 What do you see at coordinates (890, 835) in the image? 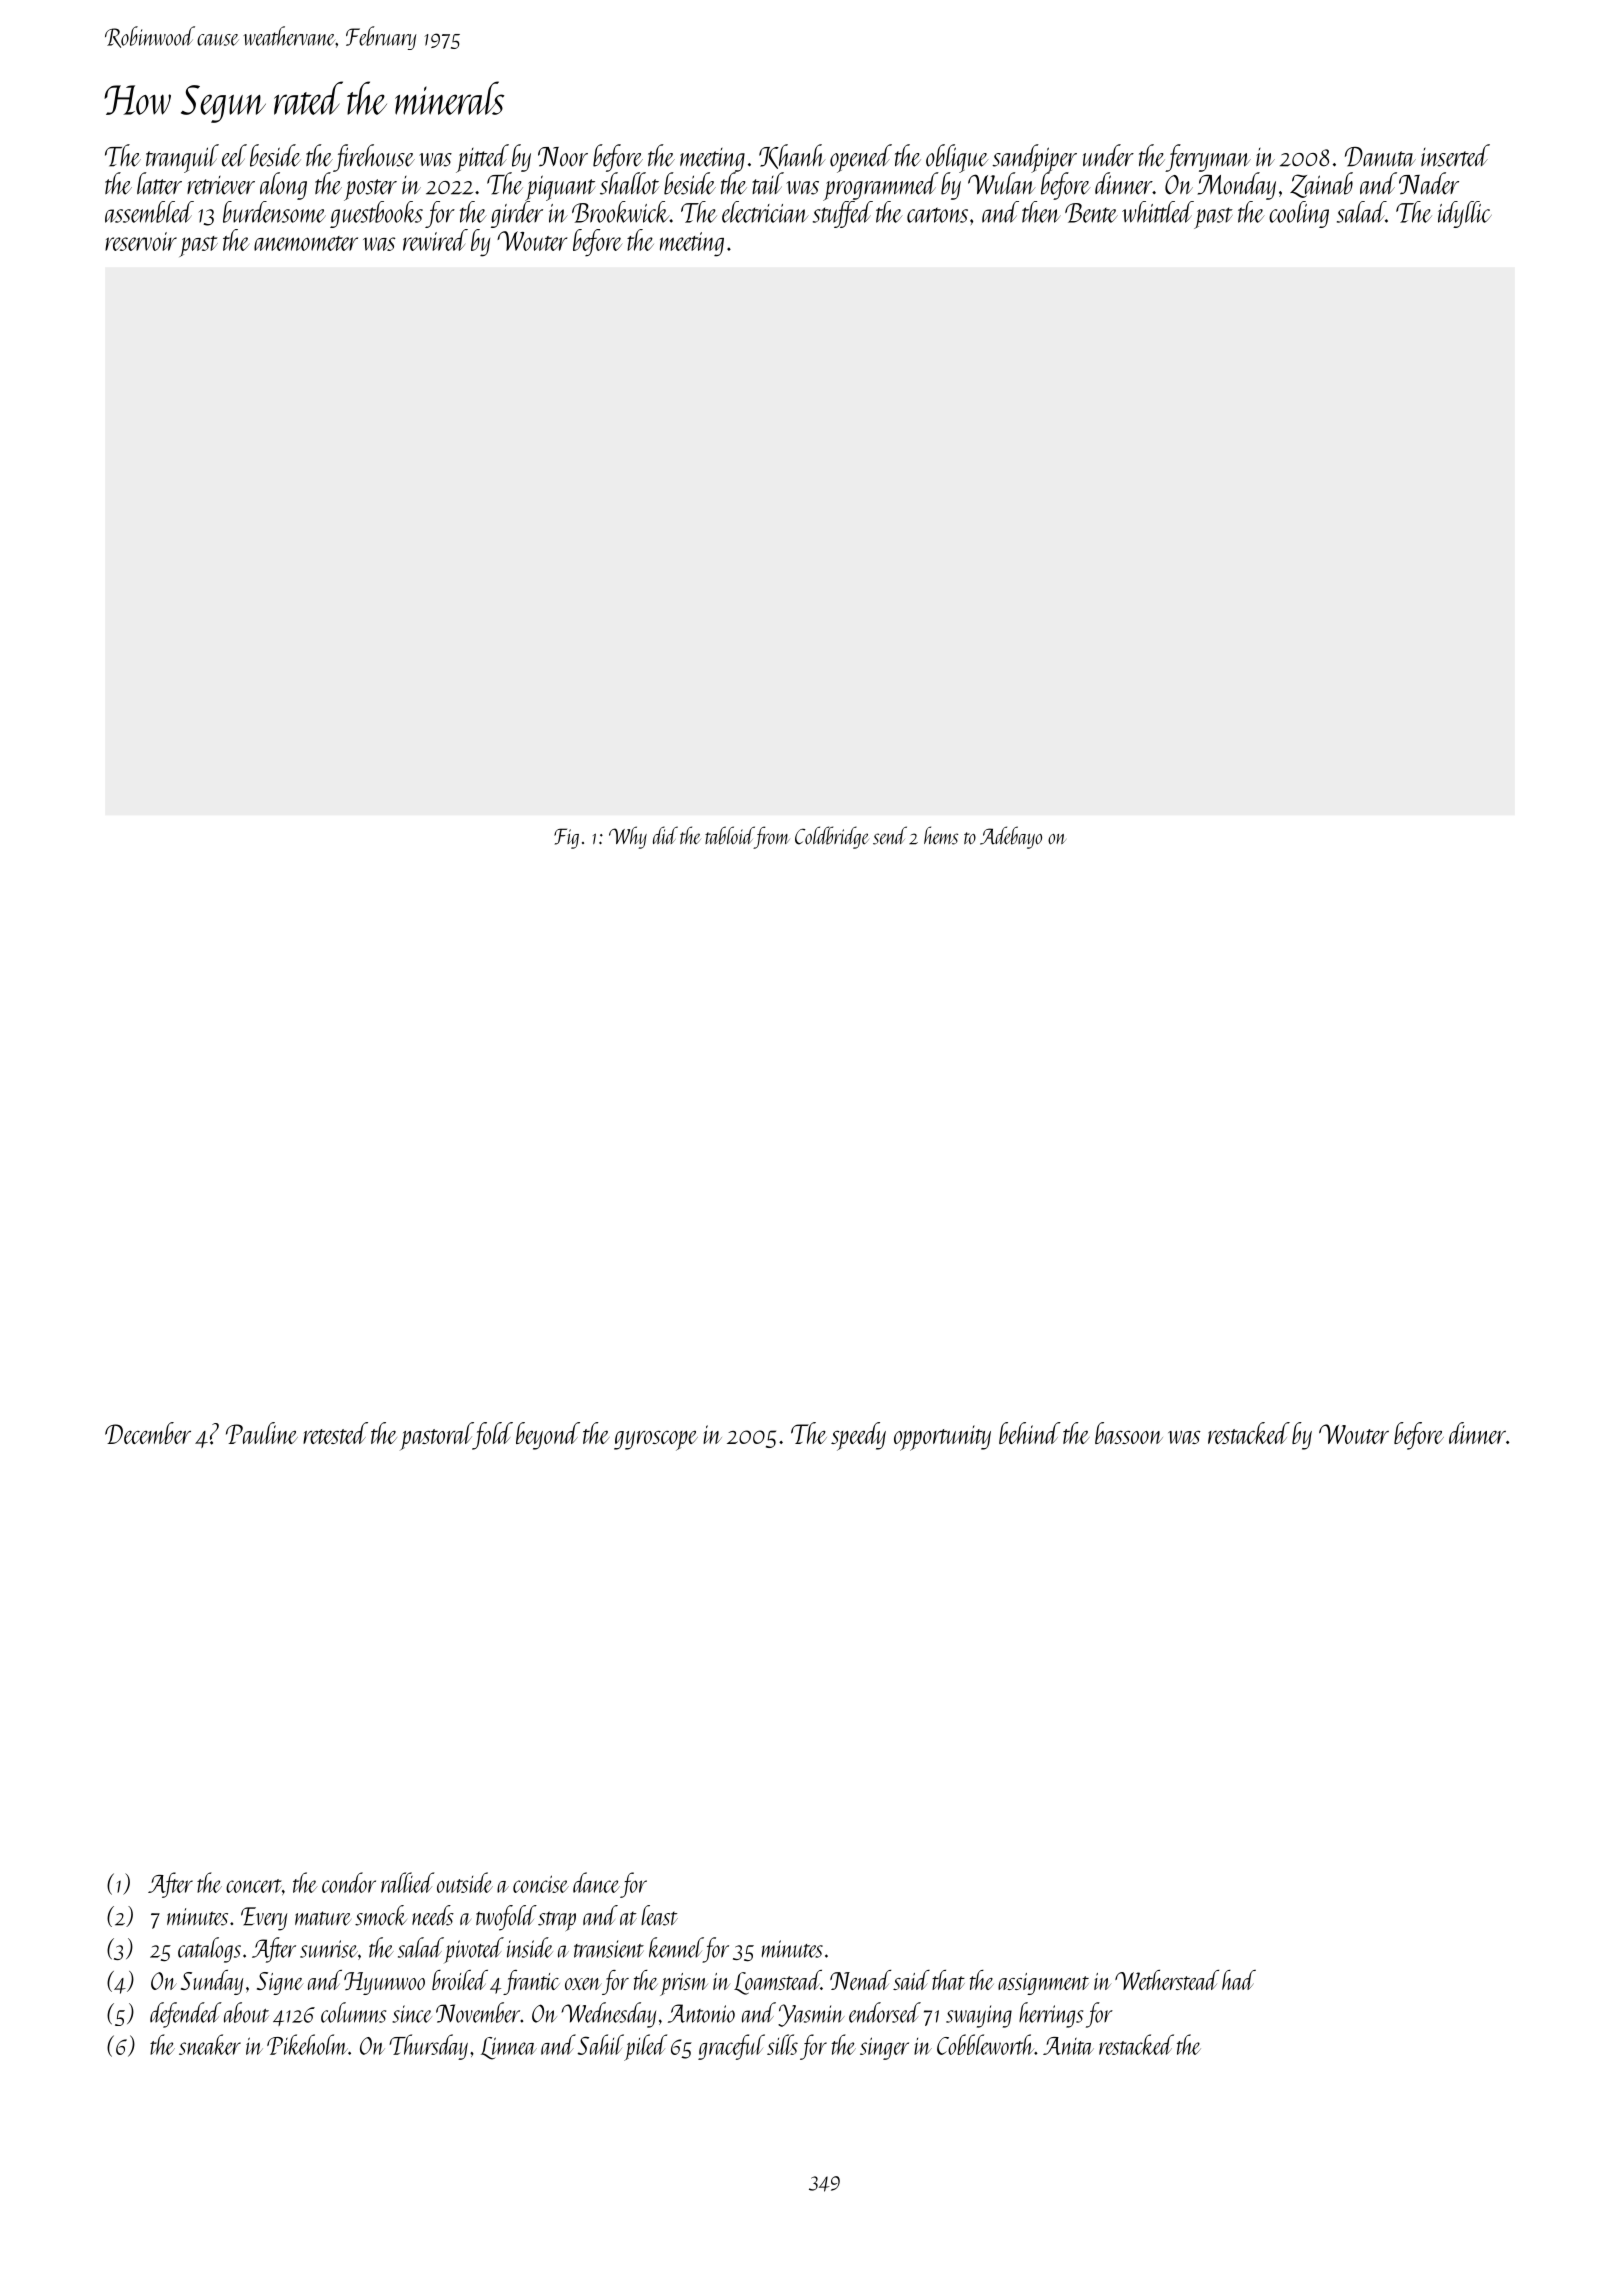
I see `send` at bounding box center [890, 835].
